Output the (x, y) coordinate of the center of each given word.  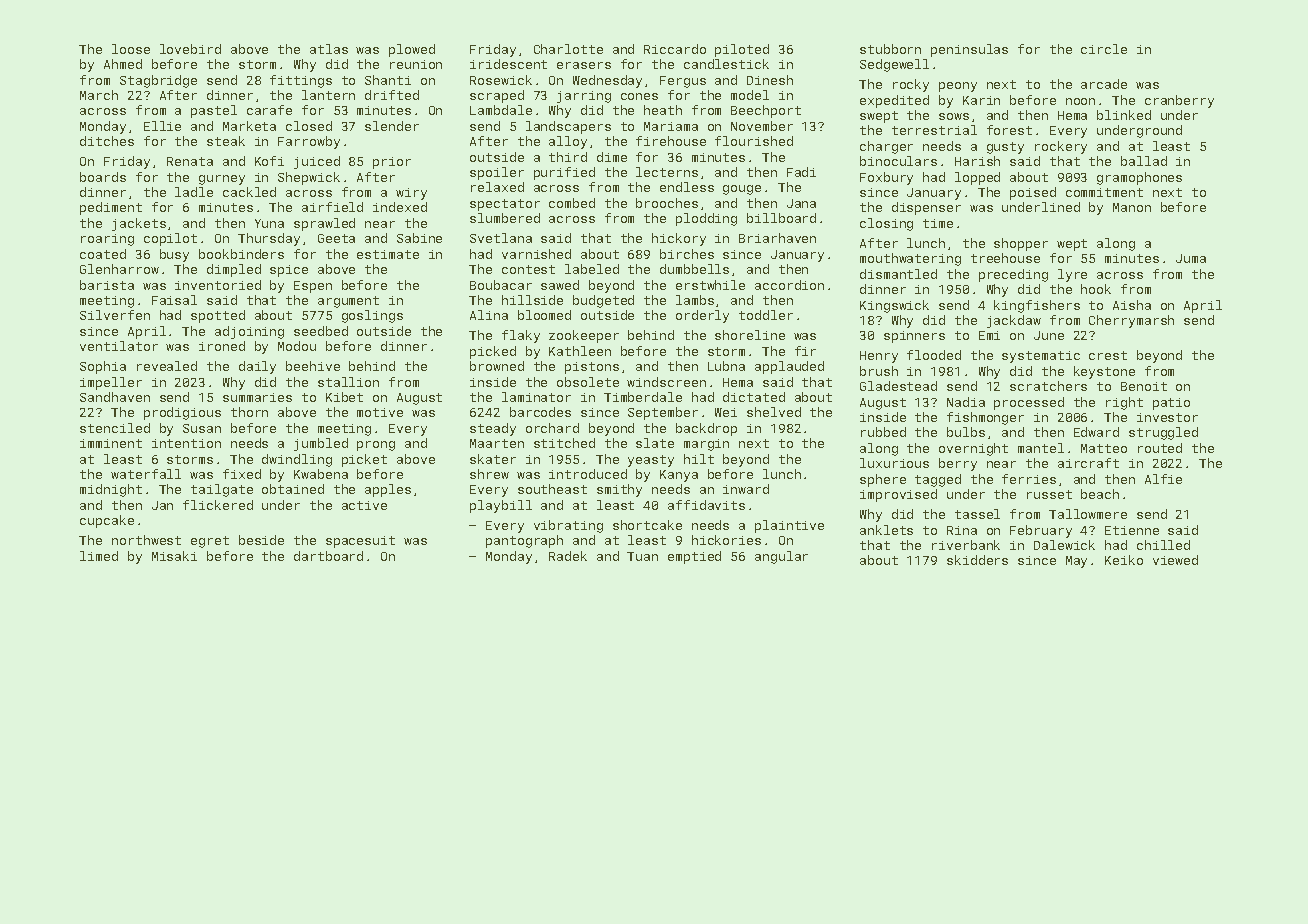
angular (781, 557)
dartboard (328, 556)
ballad (1144, 161)
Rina (962, 530)
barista (107, 285)
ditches (107, 141)
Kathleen (580, 351)
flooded (934, 355)
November (762, 126)
